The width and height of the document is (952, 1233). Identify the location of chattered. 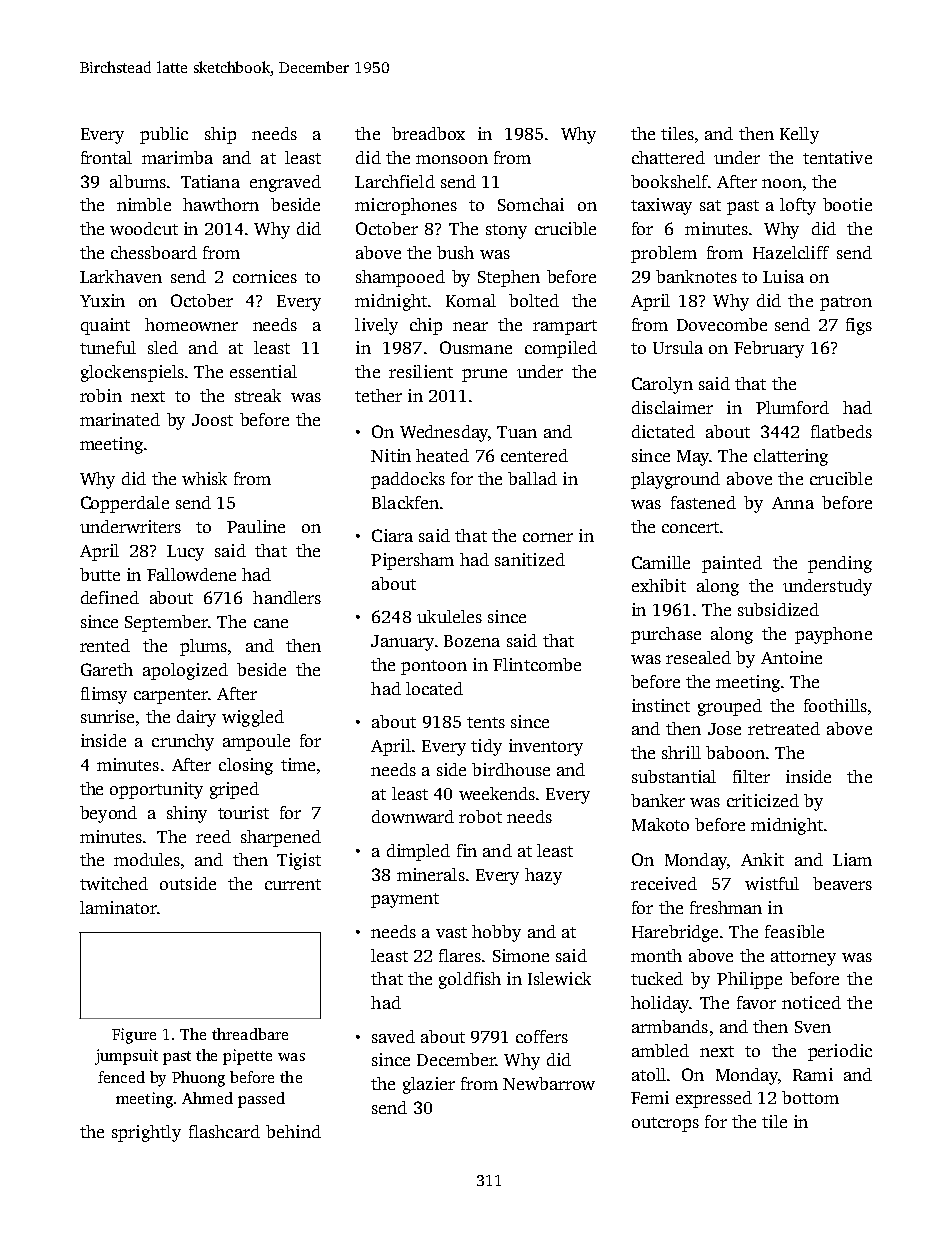
(668, 157).
